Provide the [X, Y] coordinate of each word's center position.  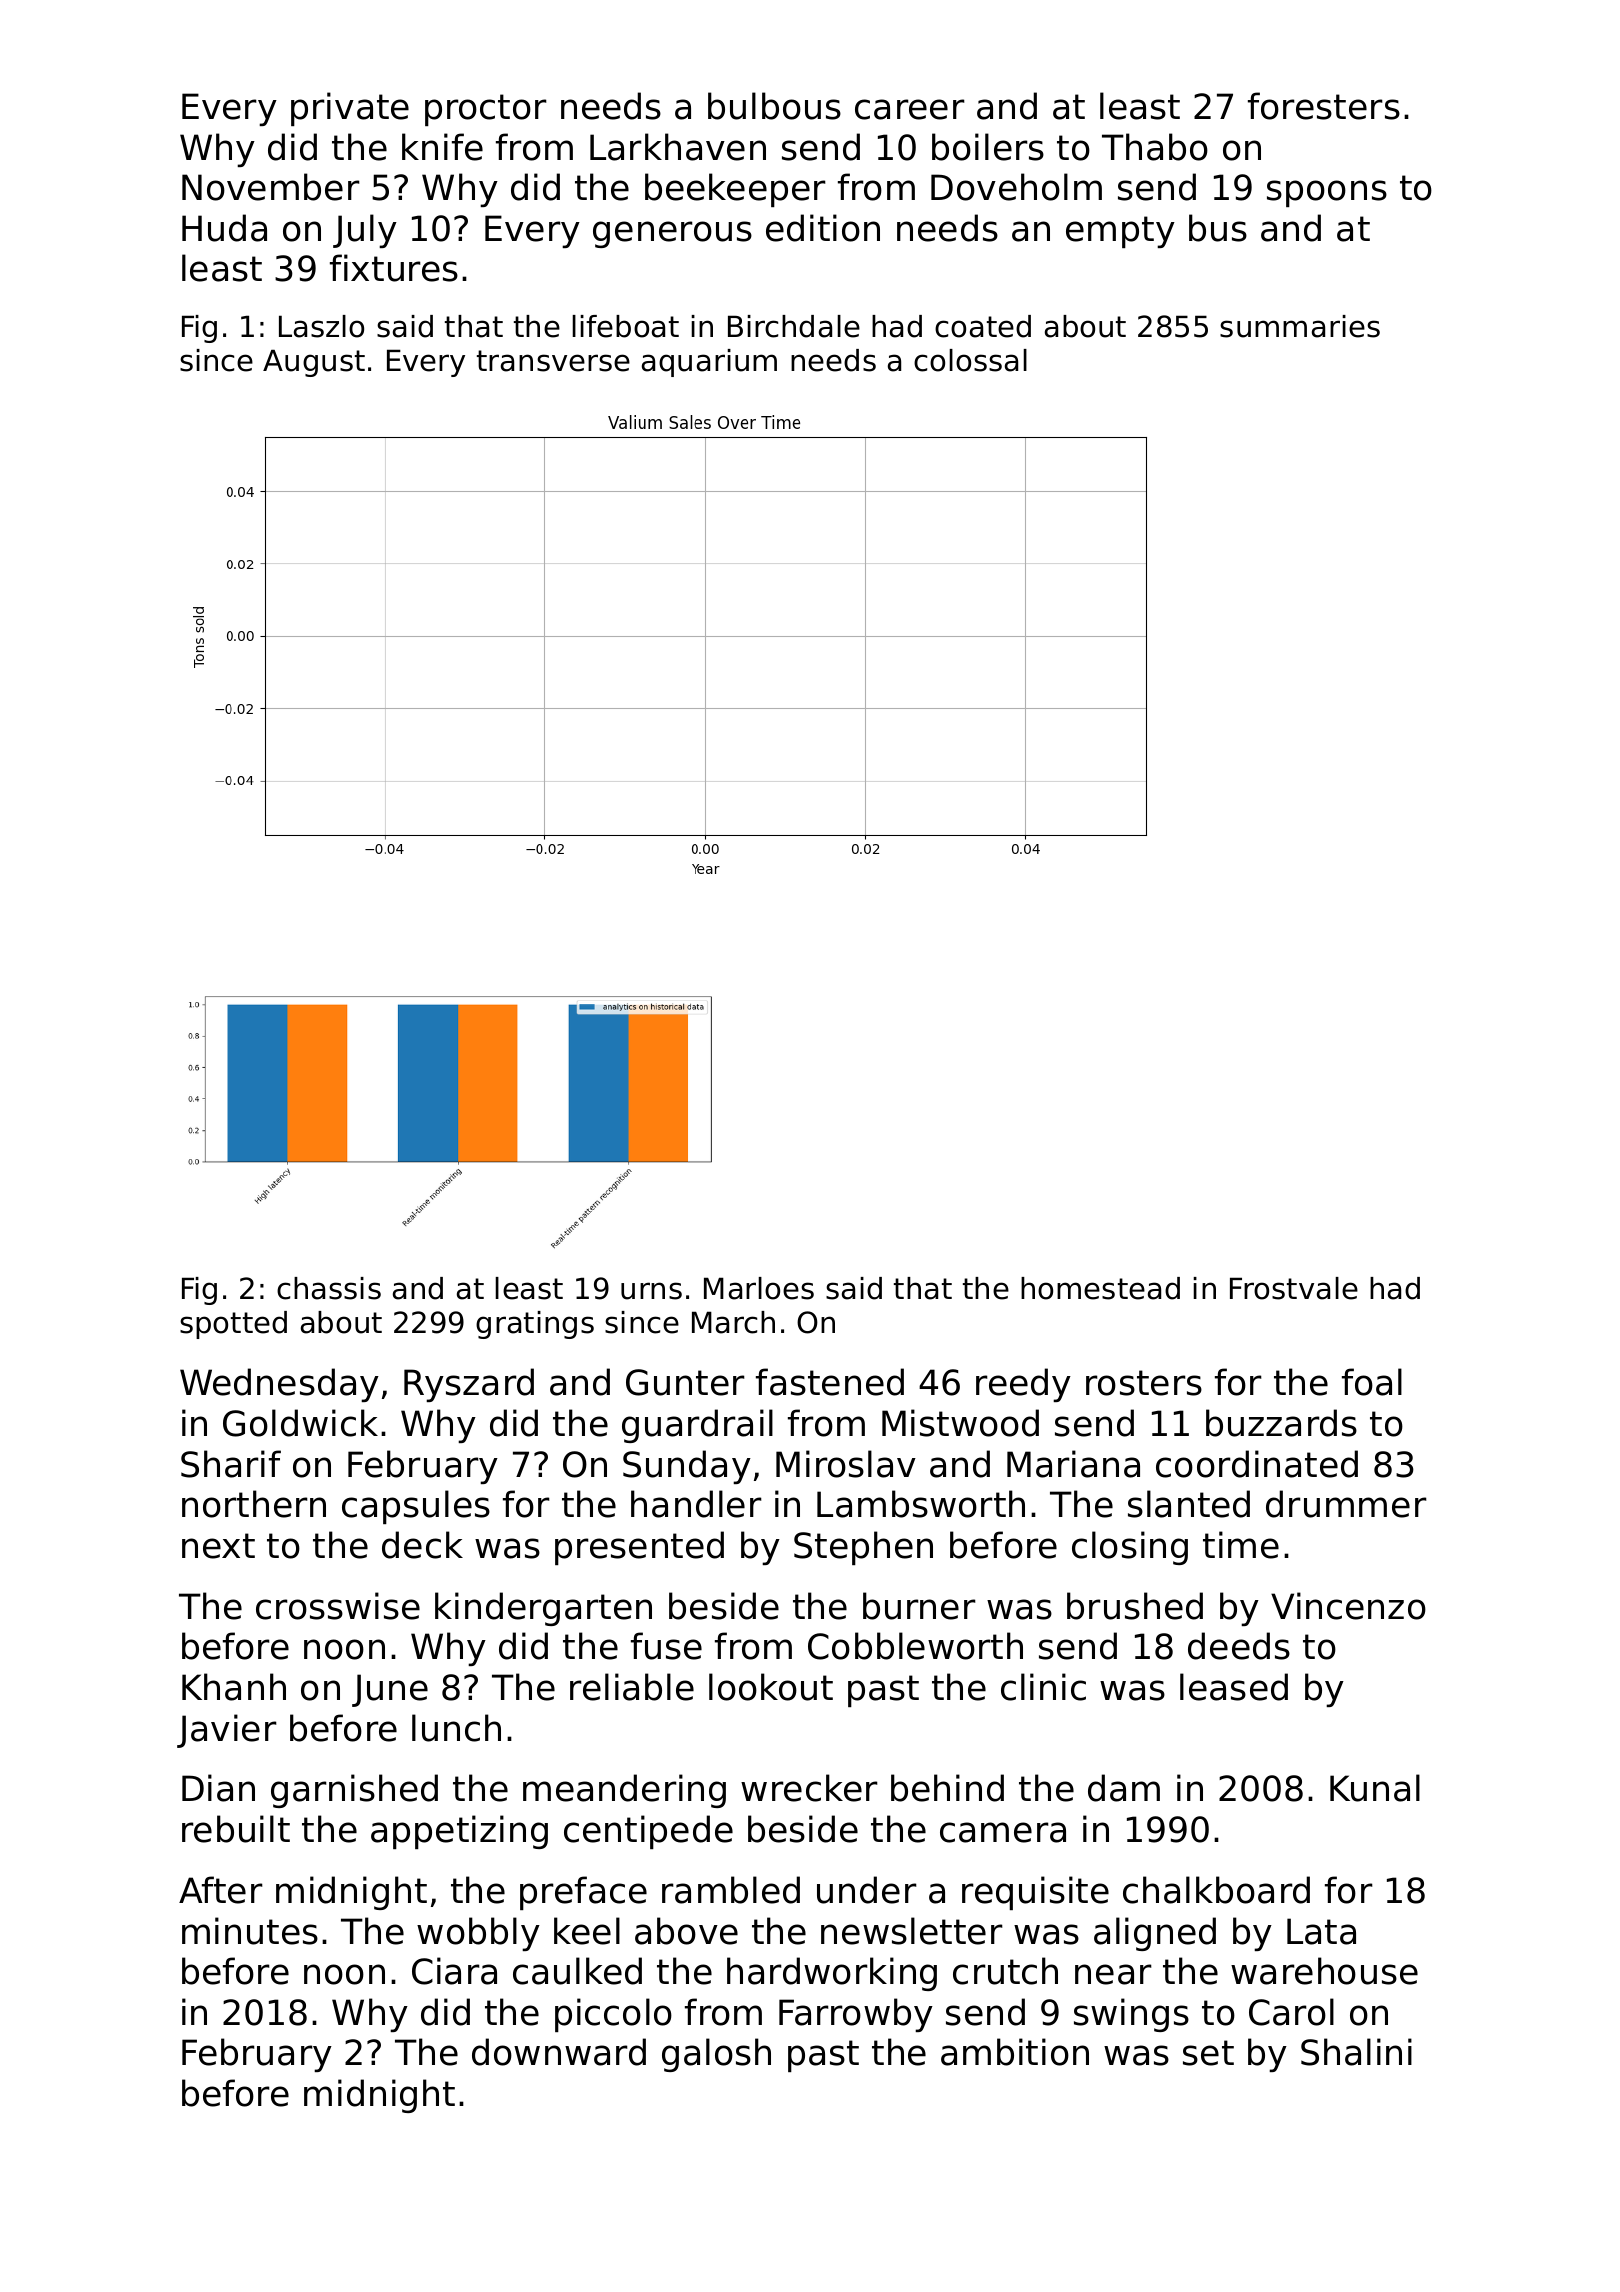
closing [1130, 1548]
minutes [250, 1931]
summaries [1300, 326]
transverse [553, 361]
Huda [224, 228]
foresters [1324, 106]
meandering [624, 1791]
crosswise [338, 1606]
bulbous [774, 106]
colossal [970, 360]
